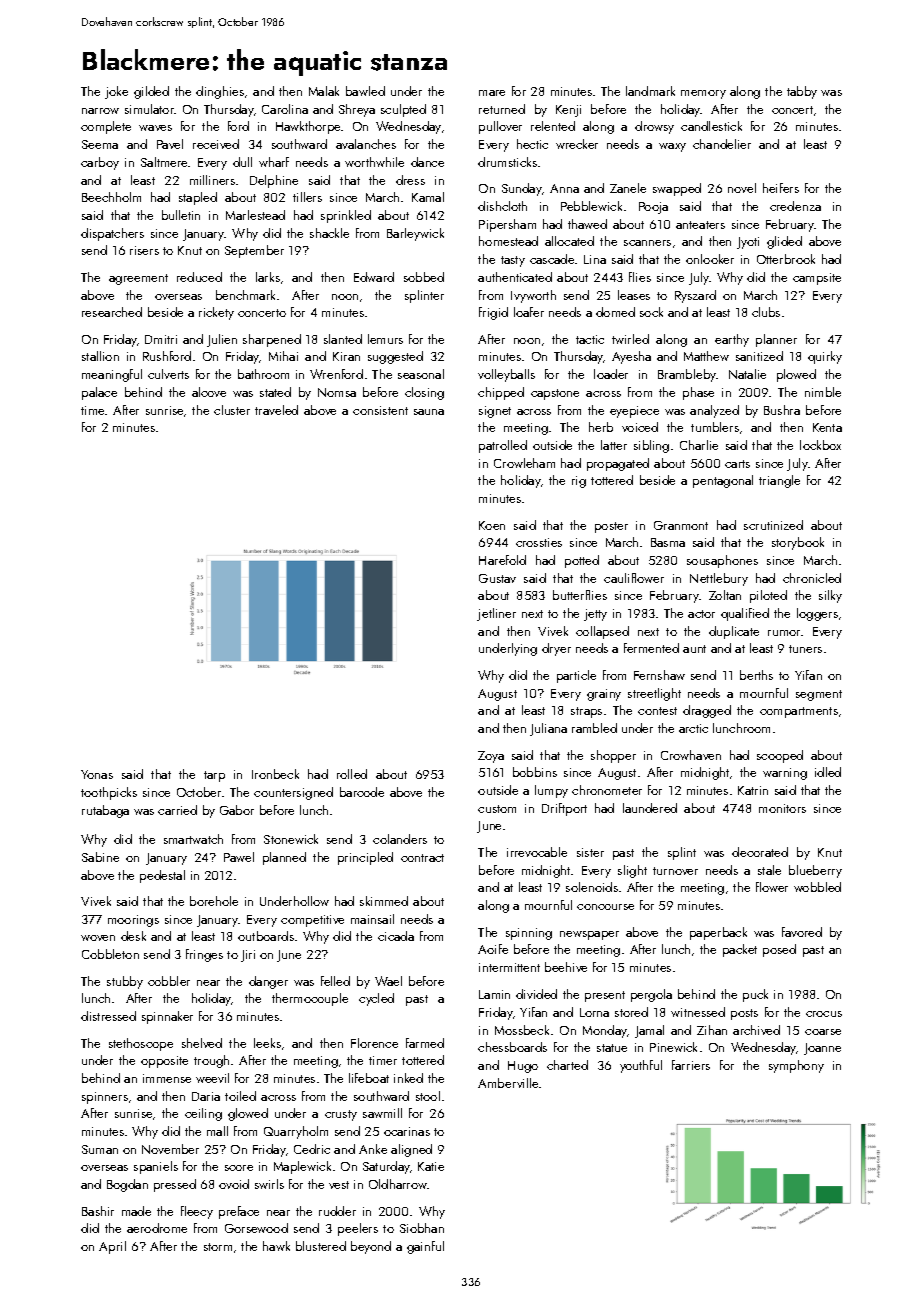  I want to click on Lorna, so click(594, 1012).
